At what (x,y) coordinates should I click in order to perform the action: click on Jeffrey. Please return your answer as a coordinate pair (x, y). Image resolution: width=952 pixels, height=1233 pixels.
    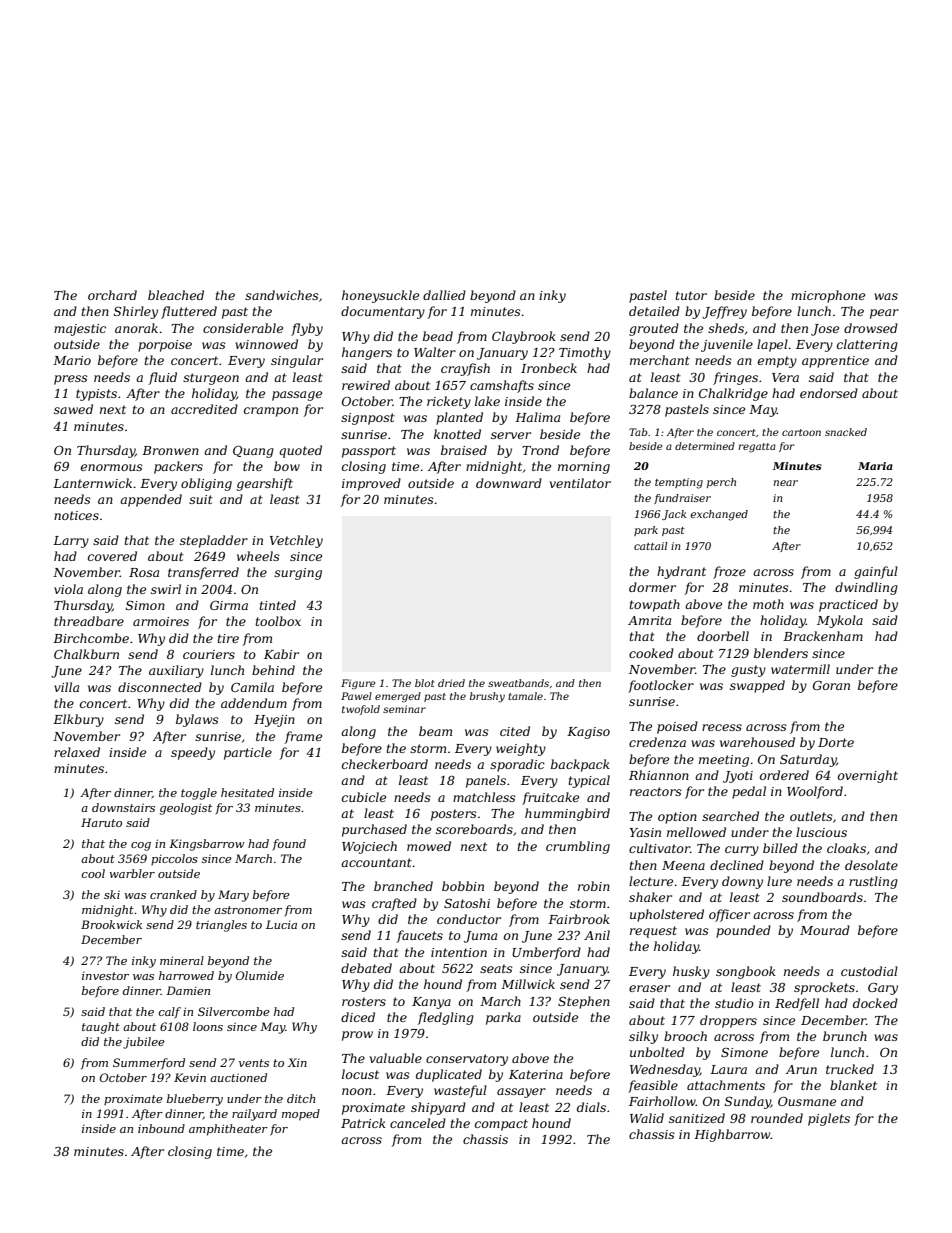
    Looking at the image, I should click on (724, 312).
